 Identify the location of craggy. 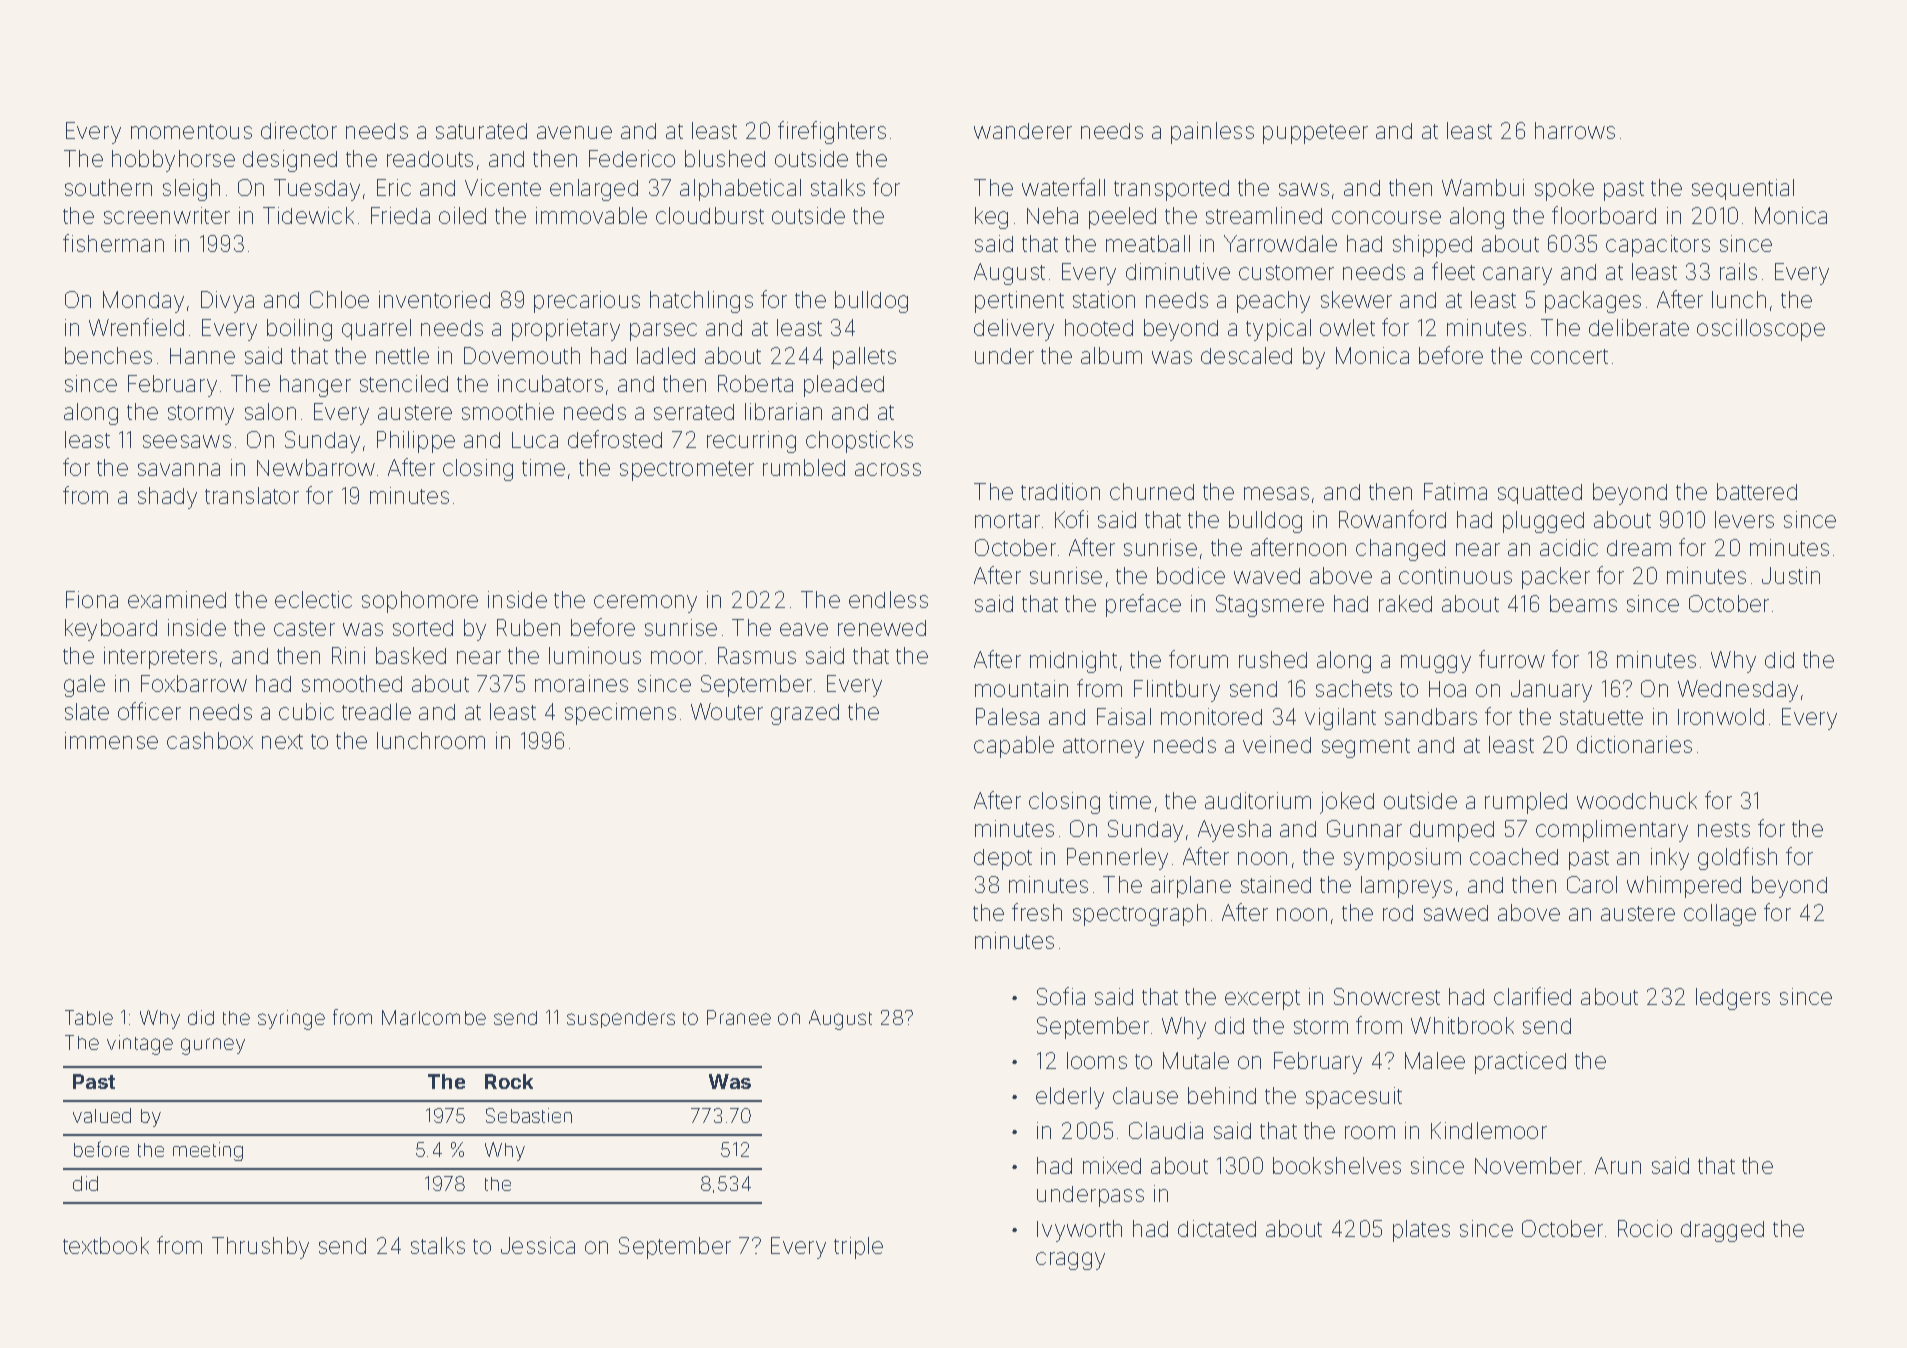
(1070, 1261).
